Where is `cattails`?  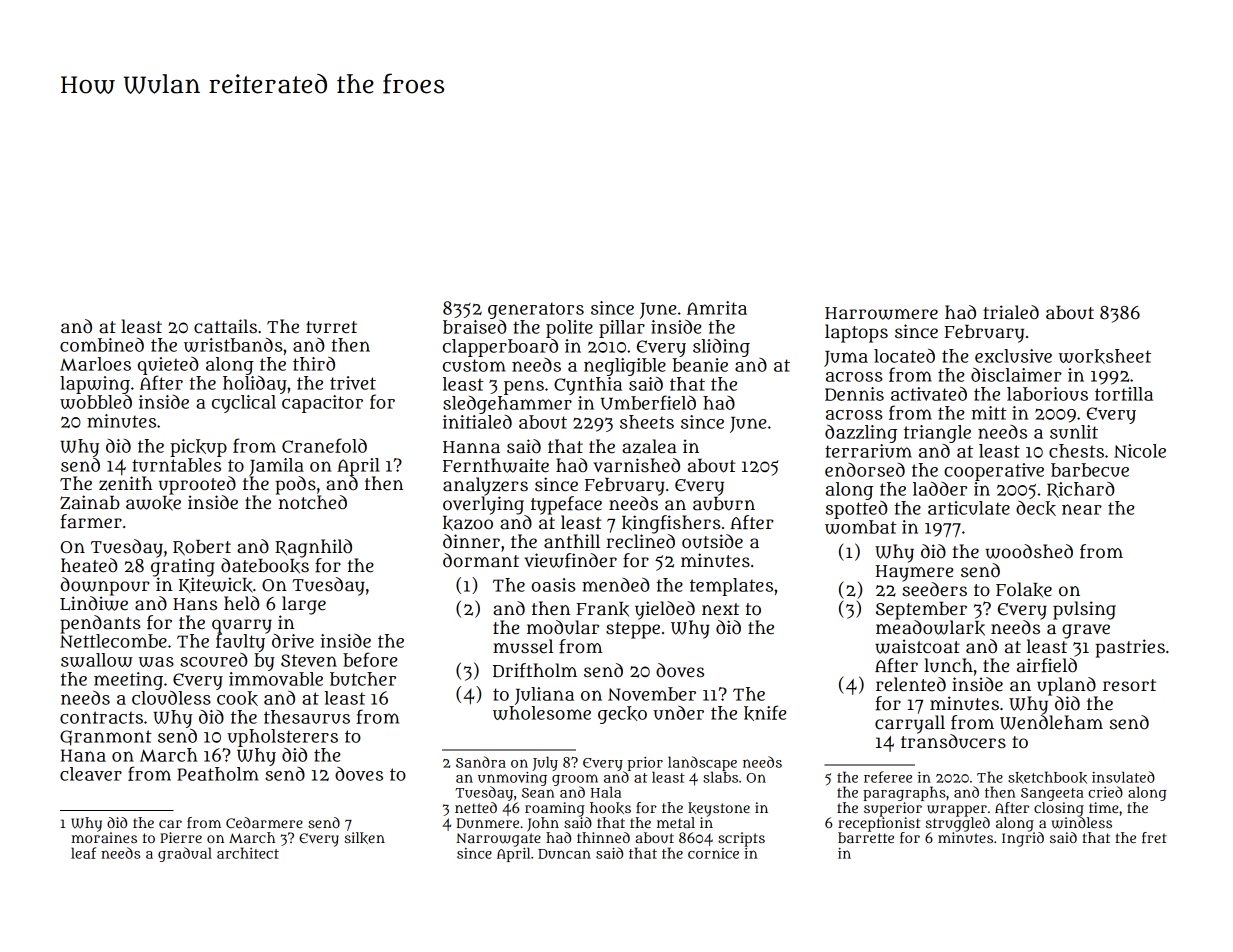
cattails is located at coordinates (225, 326).
